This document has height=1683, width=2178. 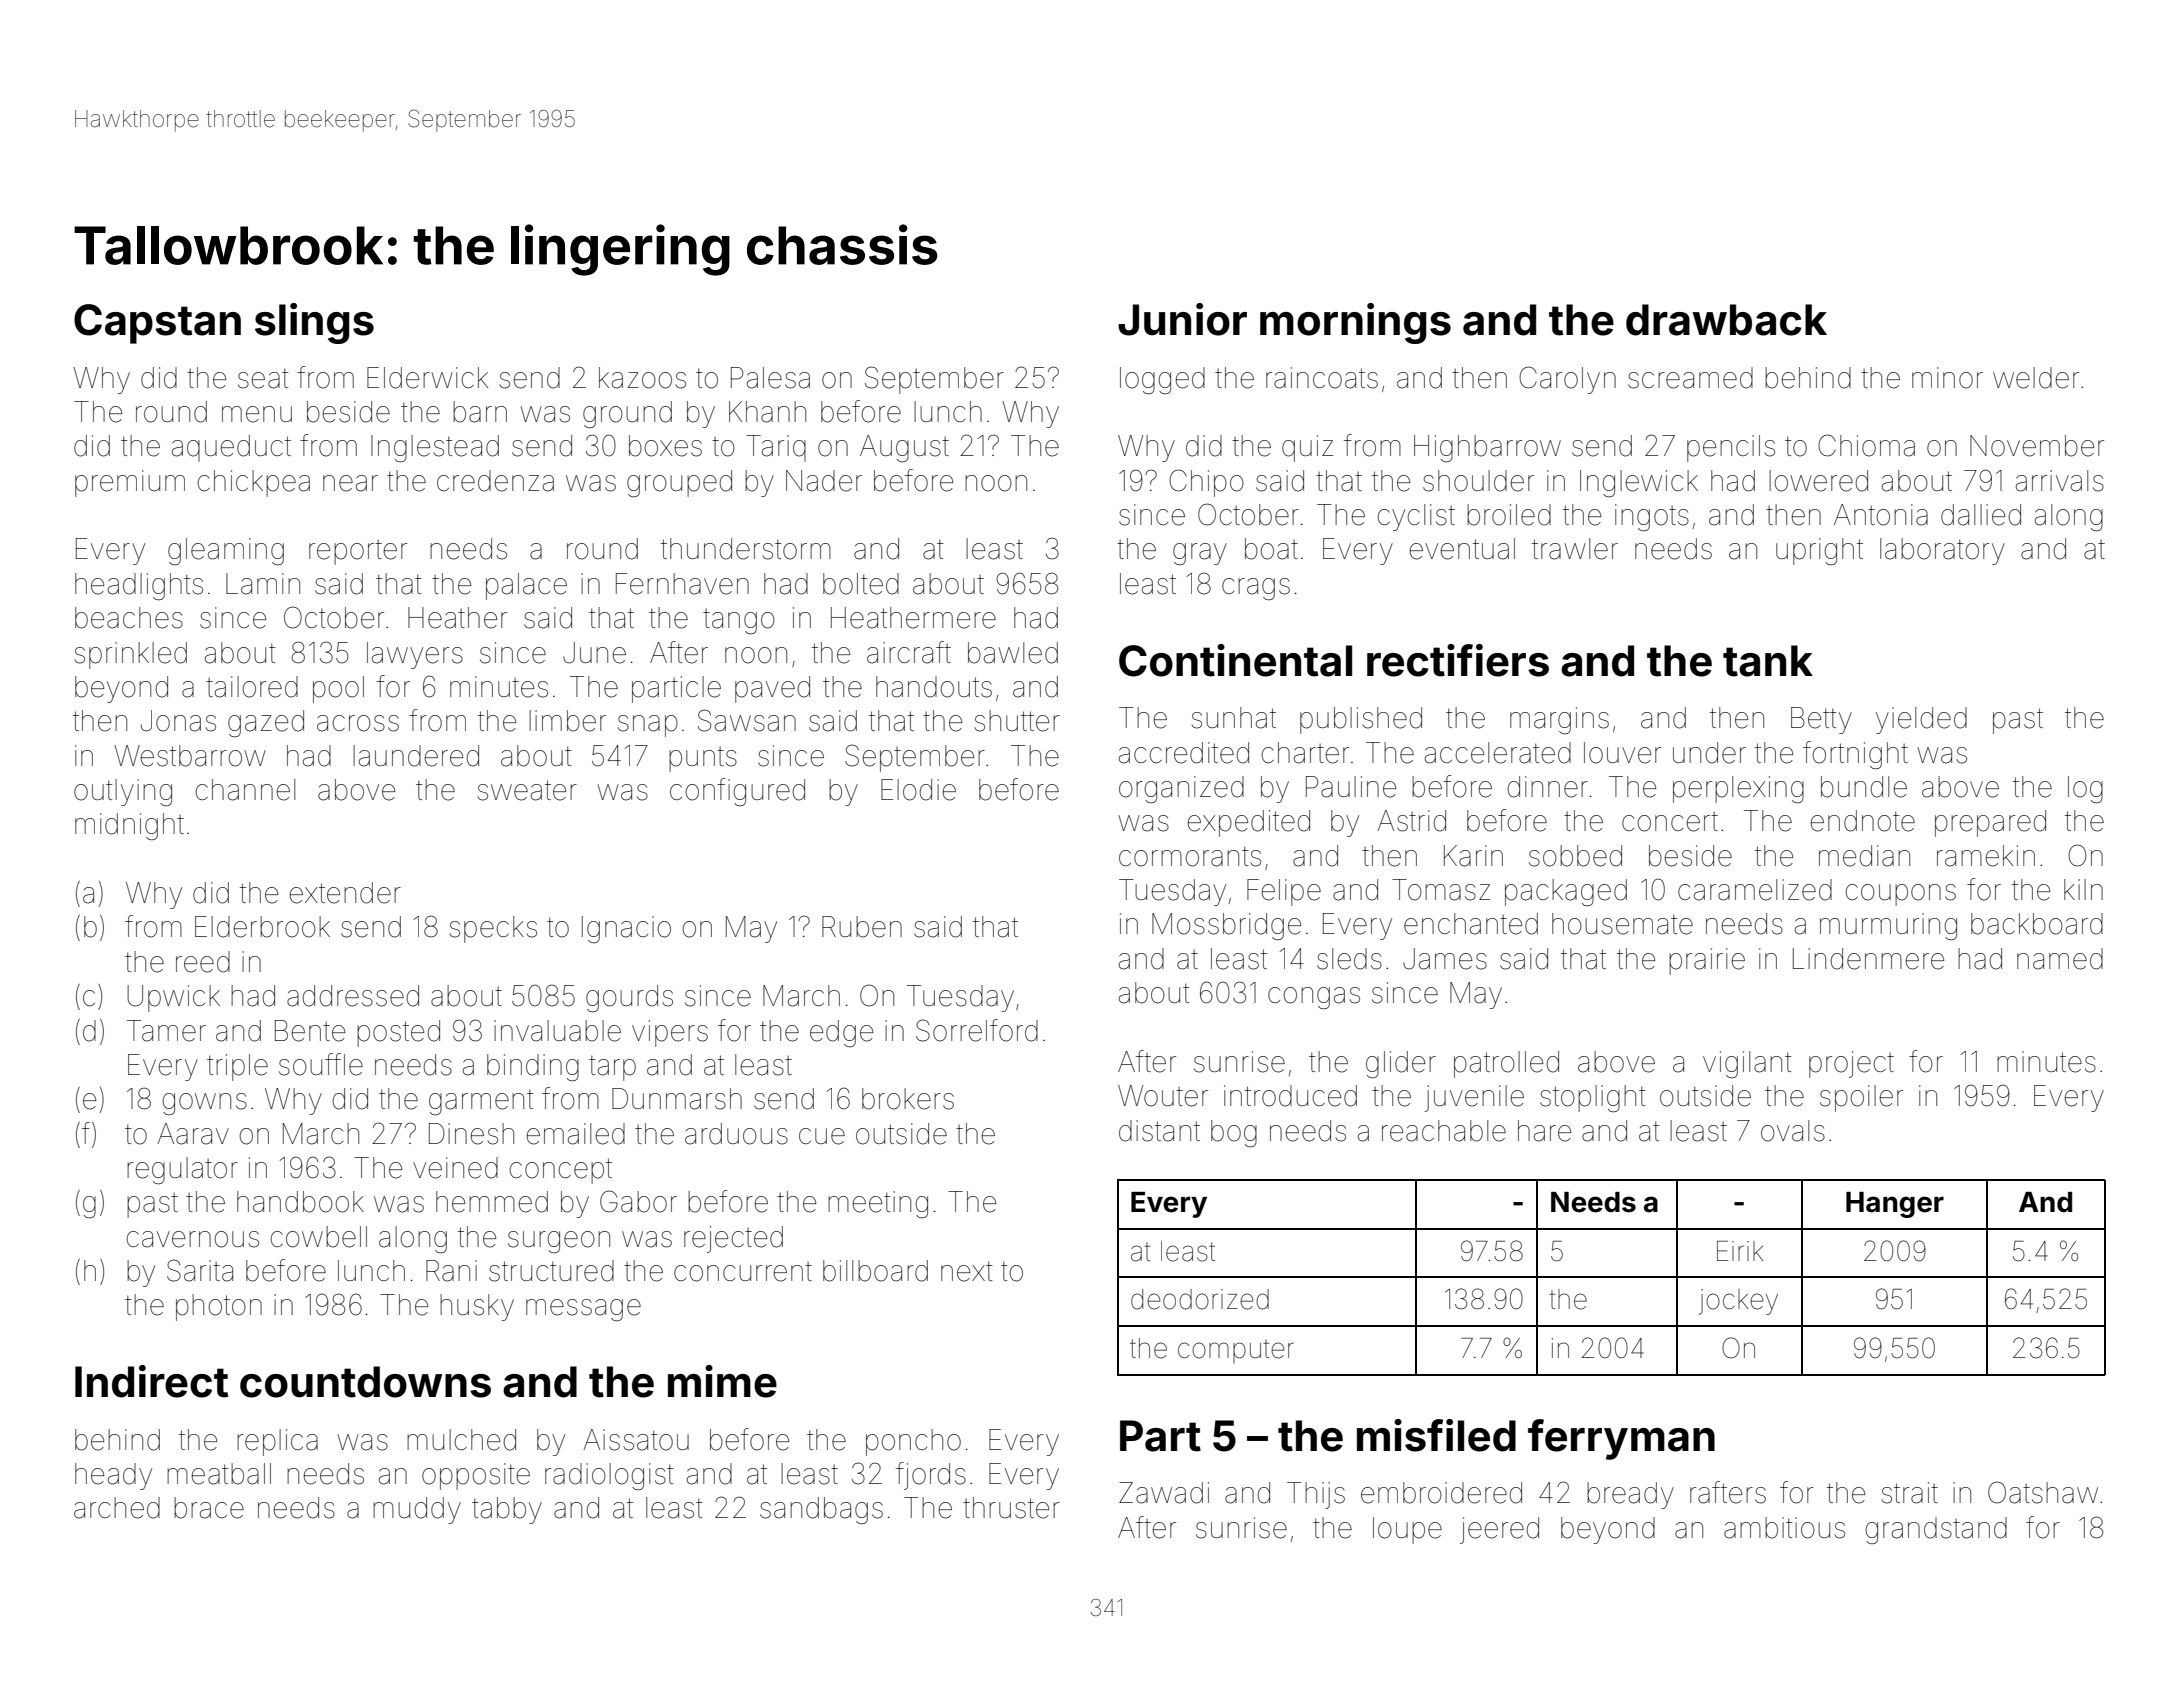 What do you see at coordinates (904, 448) in the document?
I see `August` at bounding box center [904, 448].
